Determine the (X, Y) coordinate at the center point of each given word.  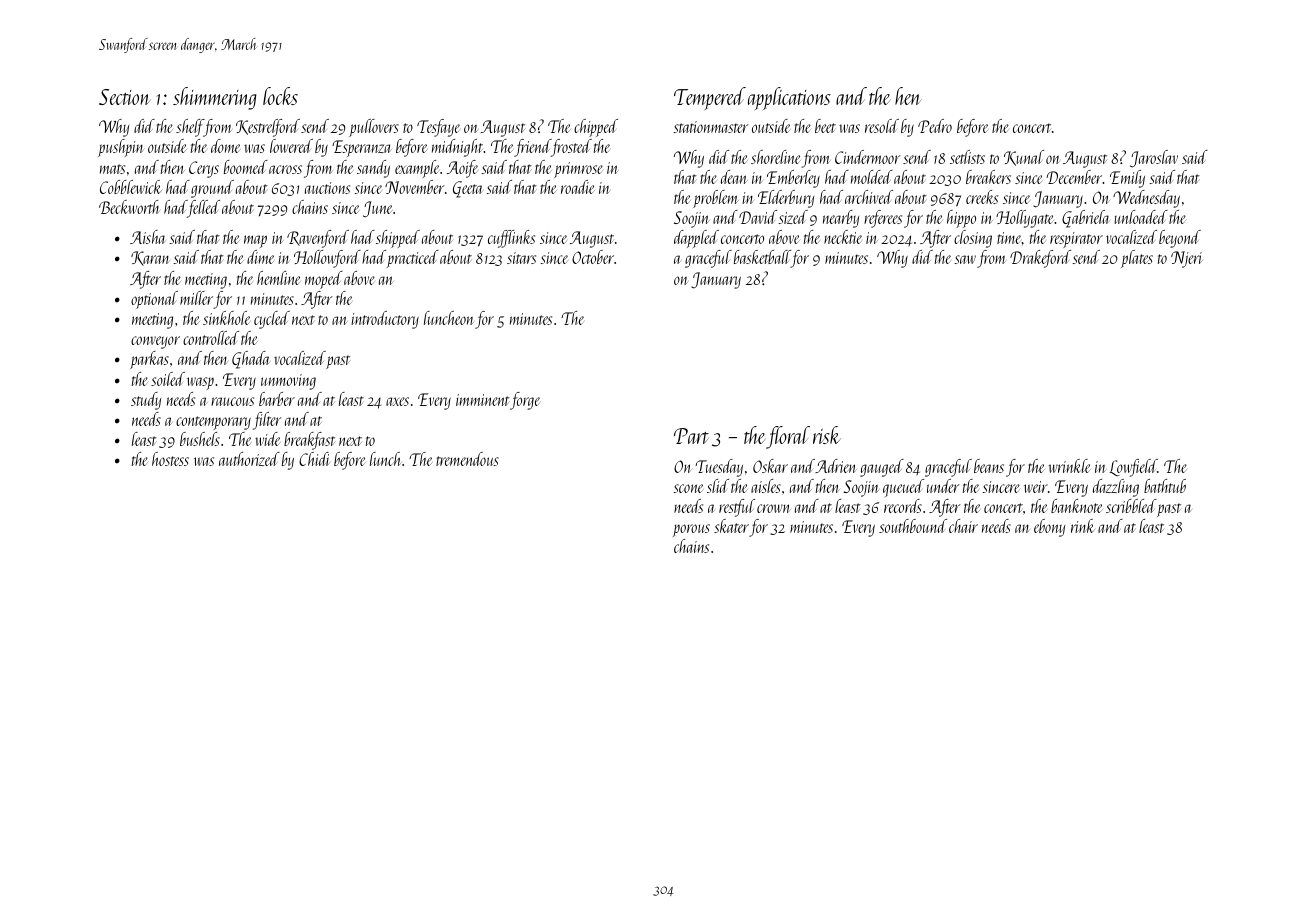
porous (691, 530)
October (593, 257)
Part (691, 436)
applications (789, 98)
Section (125, 97)
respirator (1076, 240)
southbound (913, 526)
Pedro (935, 126)
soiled (168, 379)
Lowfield (1134, 468)
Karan (150, 258)
